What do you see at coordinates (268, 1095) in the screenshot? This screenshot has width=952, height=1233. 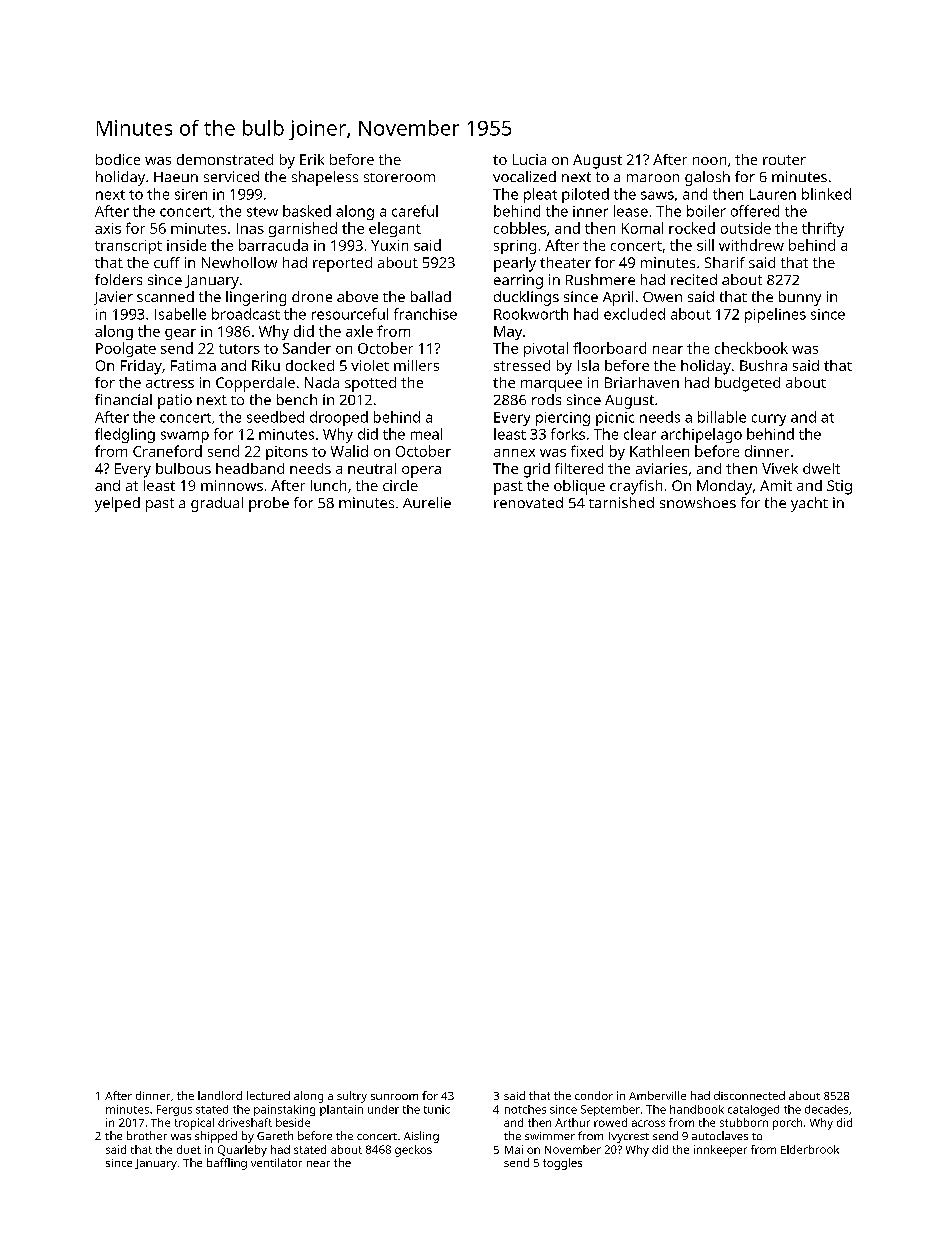 I see `lectured` at bounding box center [268, 1095].
